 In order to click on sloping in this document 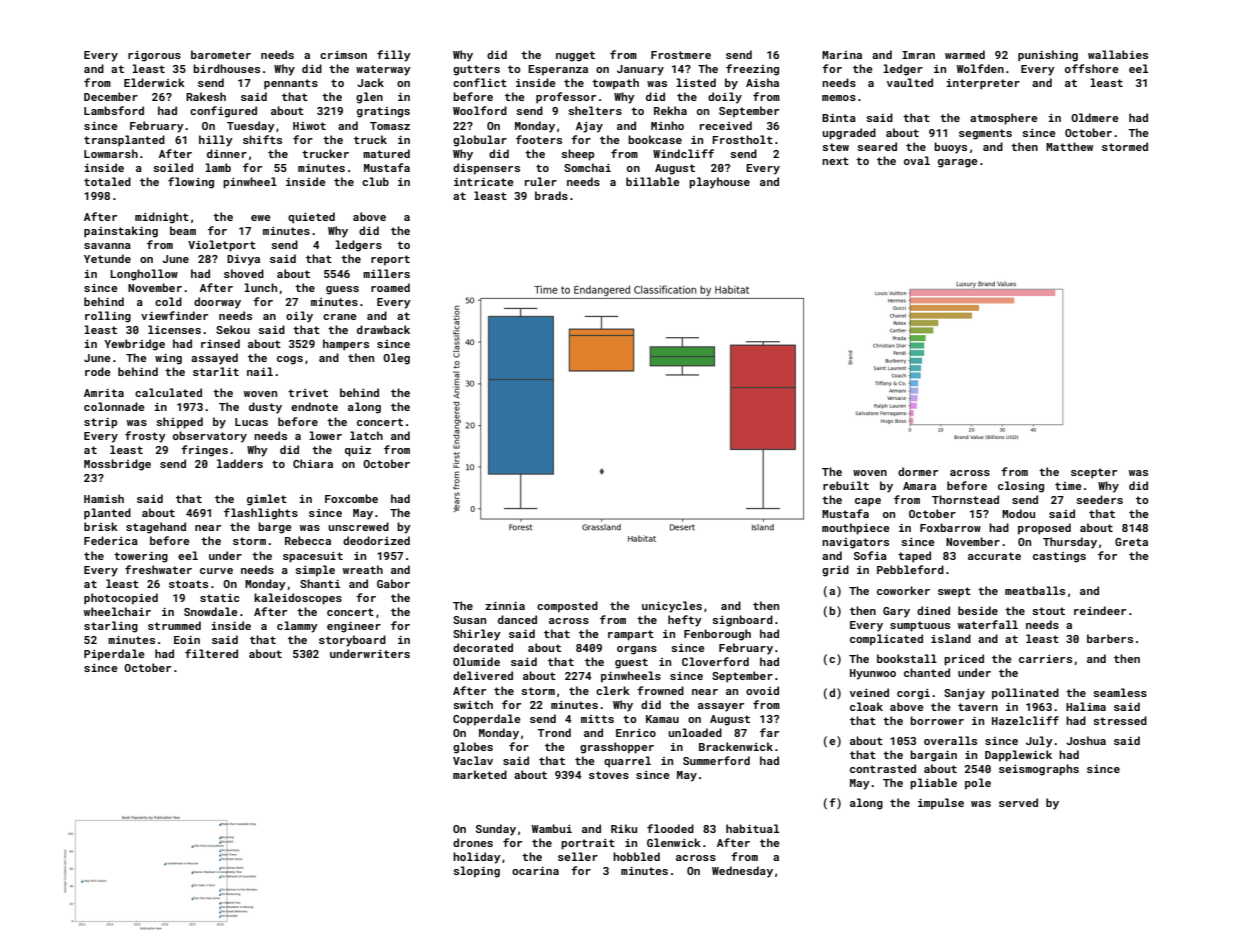, I will do `click(476, 872)`.
